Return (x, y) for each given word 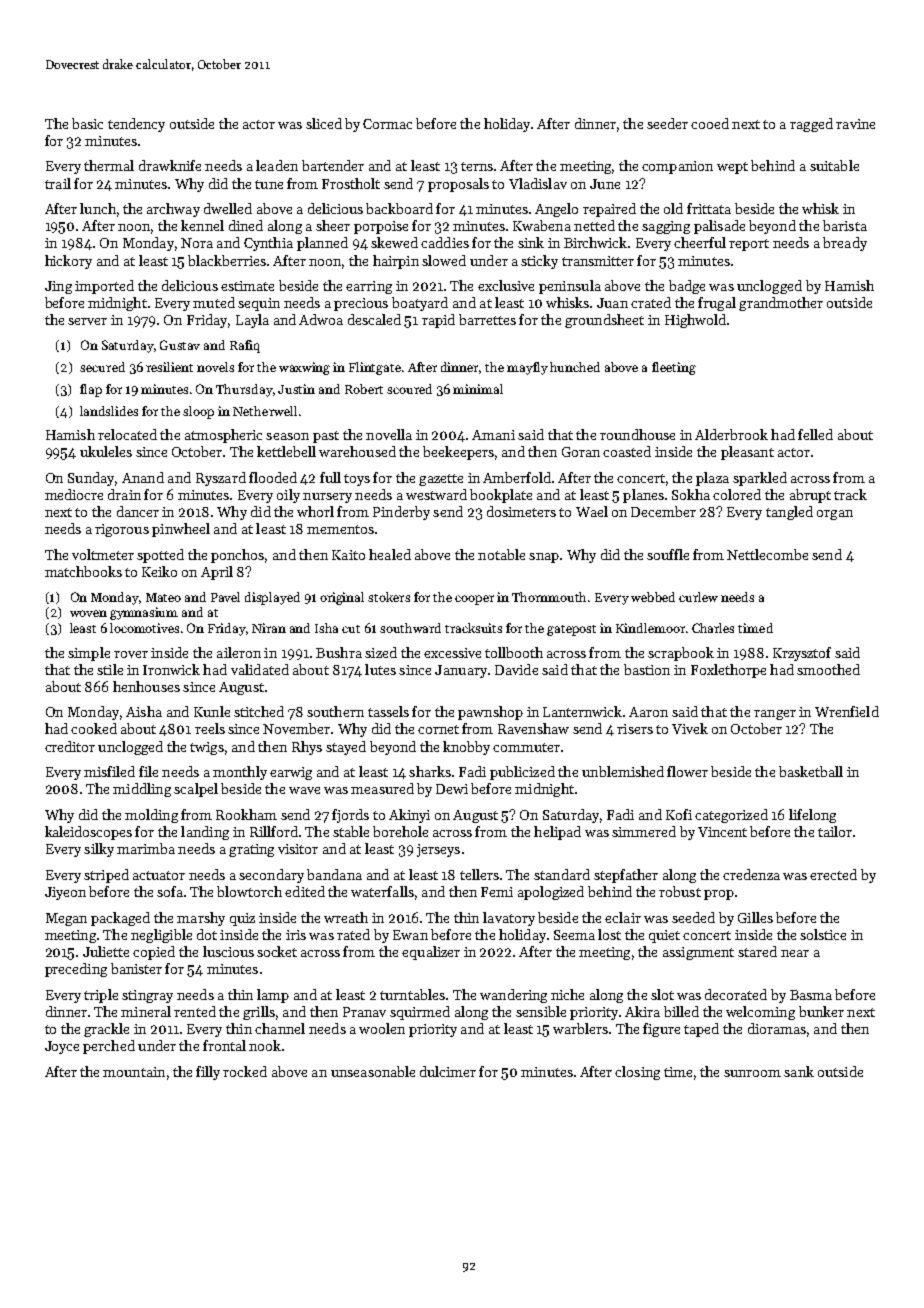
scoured (409, 389)
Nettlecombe (767, 554)
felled (815, 434)
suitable (834, 165)
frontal (224, 1045)
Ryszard (221, 479)
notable (501, 554)
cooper (474, 600)
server (87, 321)
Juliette (106, 951)
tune (269, 184)
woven (88, 613)
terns (477, 166)
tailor (835, 831)
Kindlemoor (650, 628)
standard (562, 874)
